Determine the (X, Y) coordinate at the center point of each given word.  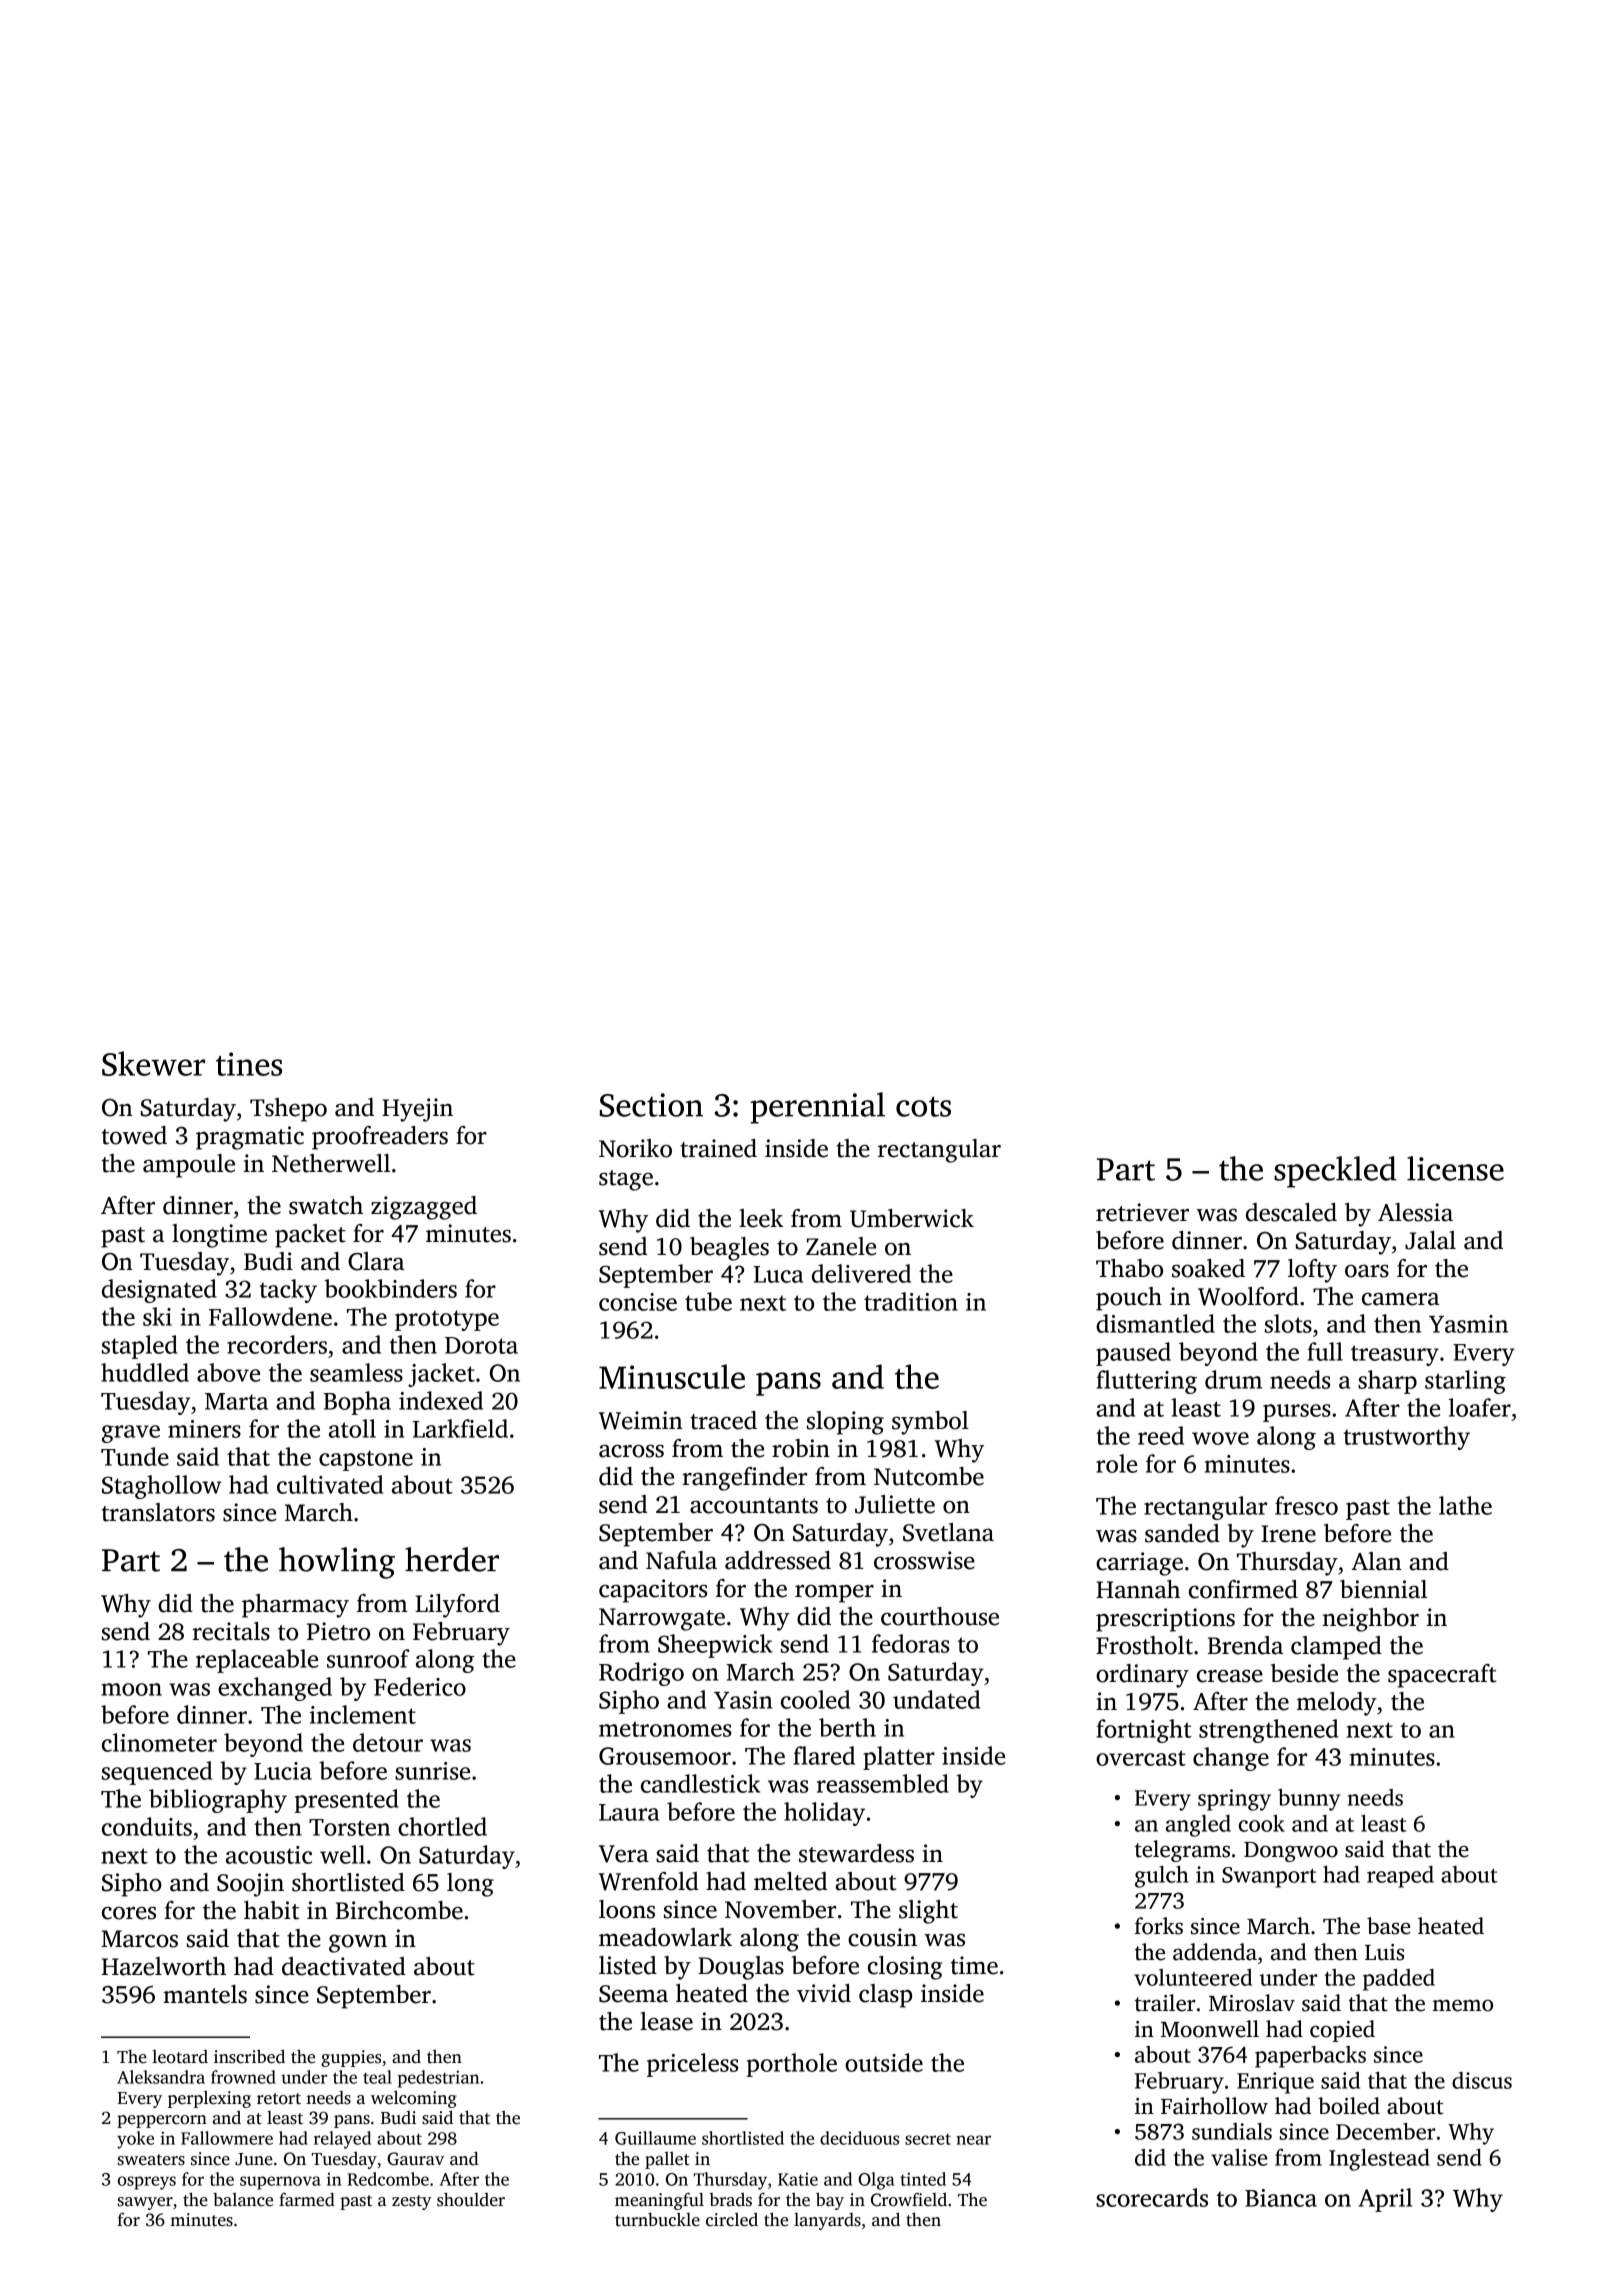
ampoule (189, 1166)
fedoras (910, 1643)
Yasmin (1468, 1324)
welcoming (414, 2099)
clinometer (159, 1742)
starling (1465, 1382)
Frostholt (1144, 1645)
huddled (145, 1372)
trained (718, 1148)
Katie (798, 2179)
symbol (930, 1423)
